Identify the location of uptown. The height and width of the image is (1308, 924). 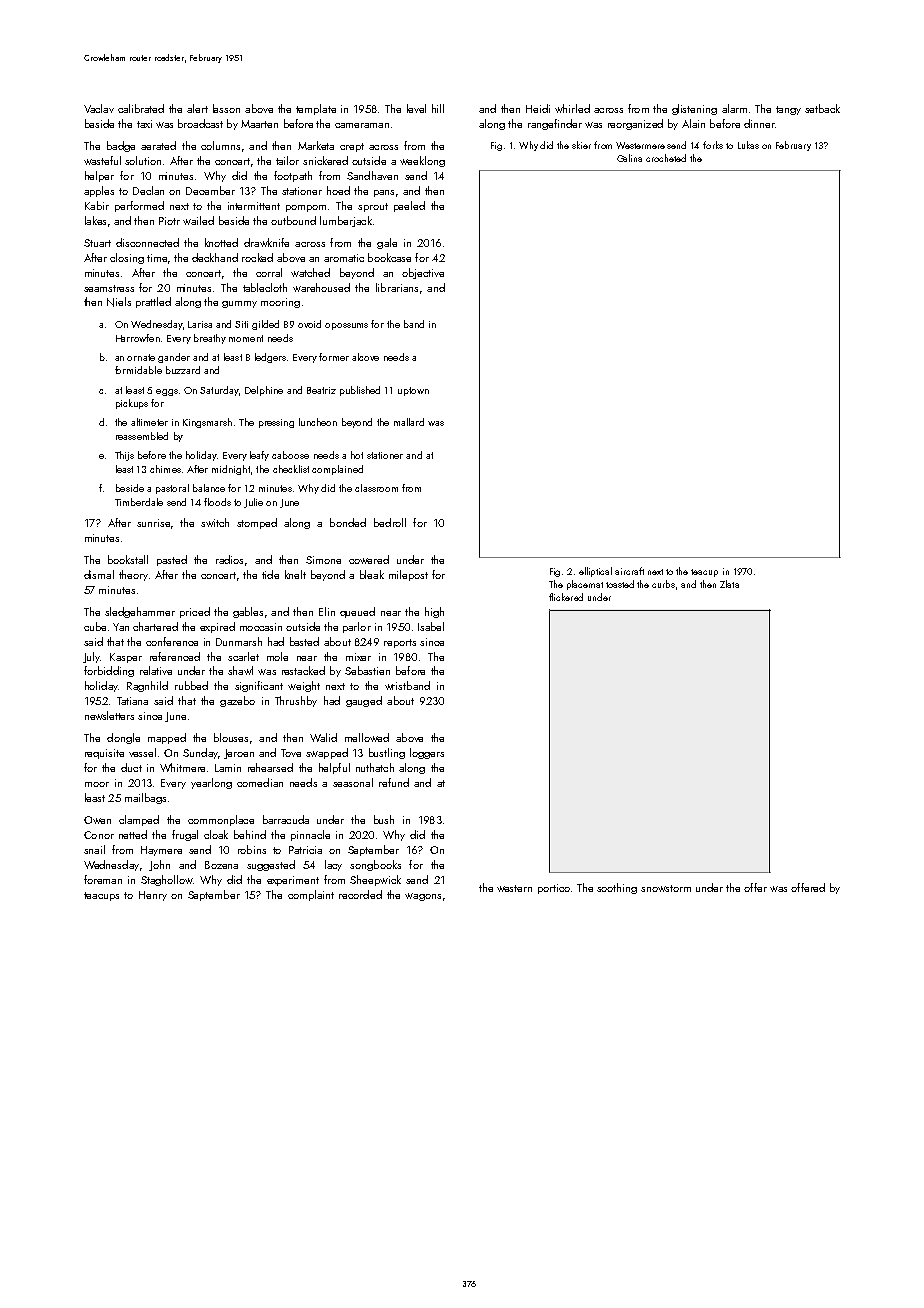
(413, 391).
